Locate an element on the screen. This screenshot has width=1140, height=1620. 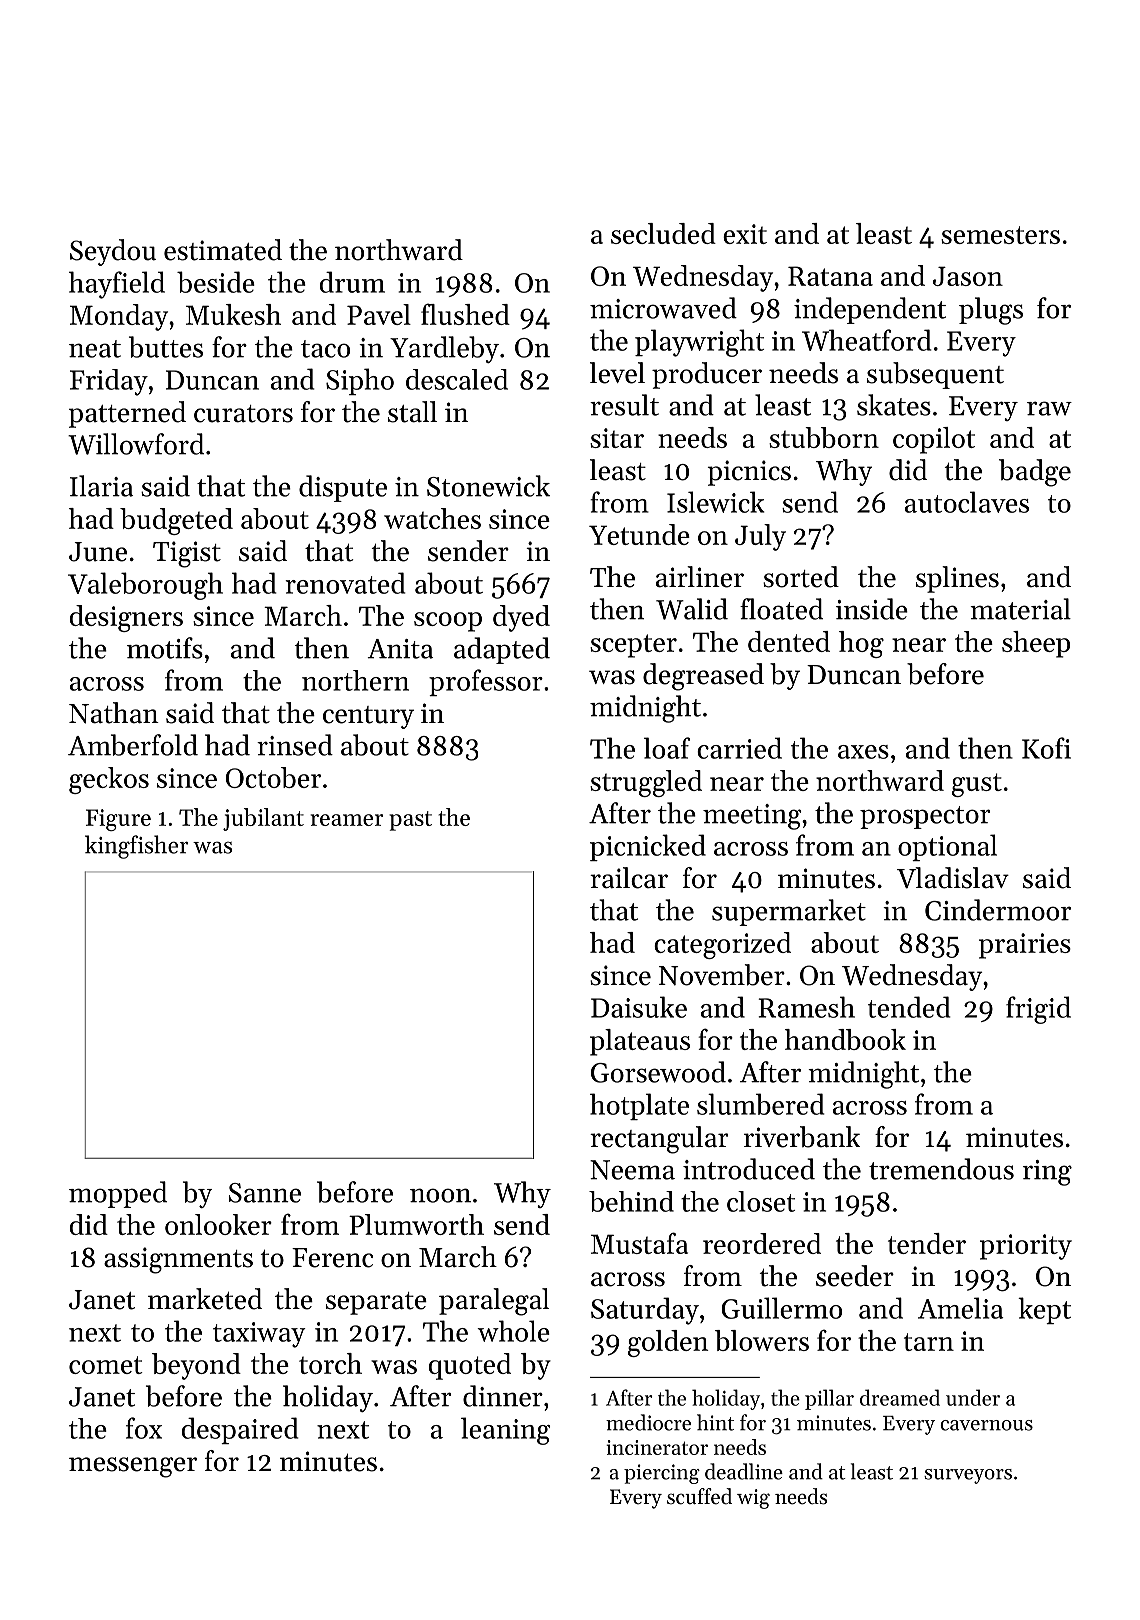
century is located at coordinates (368, 717).
